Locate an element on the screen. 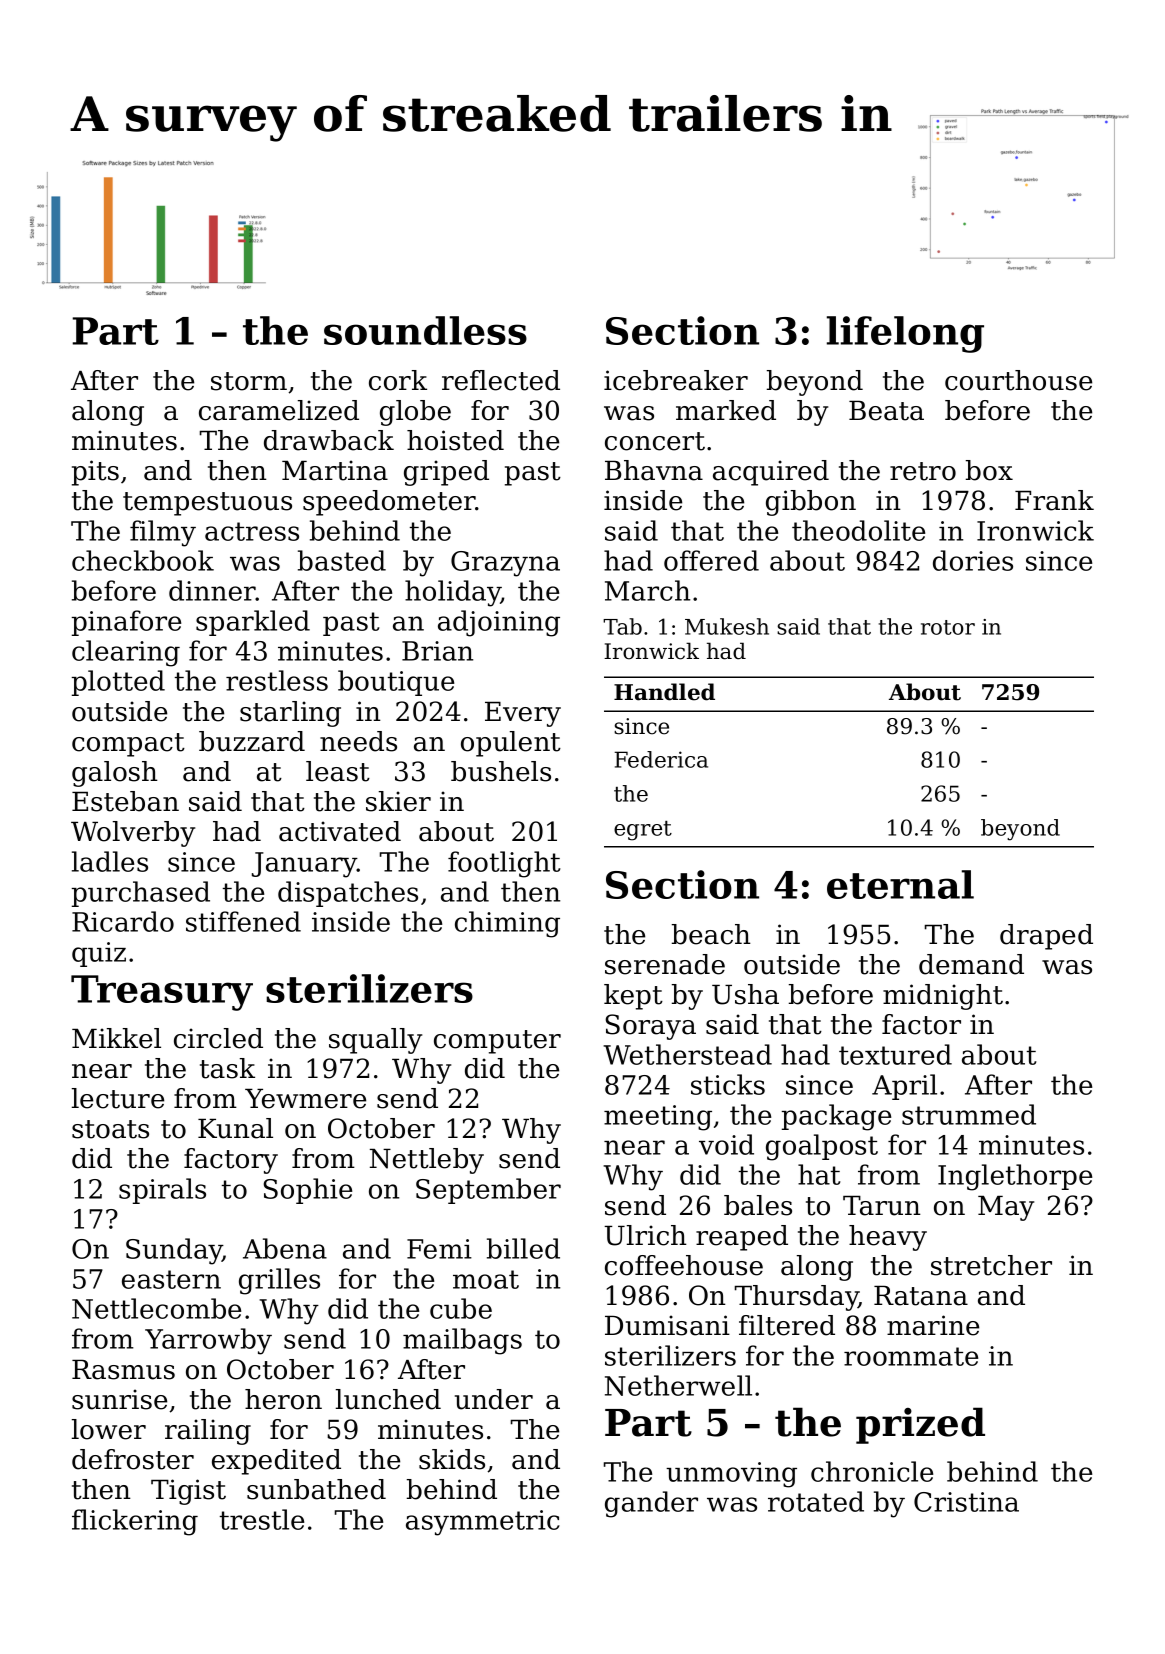 The image size is (1165, 1654). theodolite is located at coordinates (858, 530).
